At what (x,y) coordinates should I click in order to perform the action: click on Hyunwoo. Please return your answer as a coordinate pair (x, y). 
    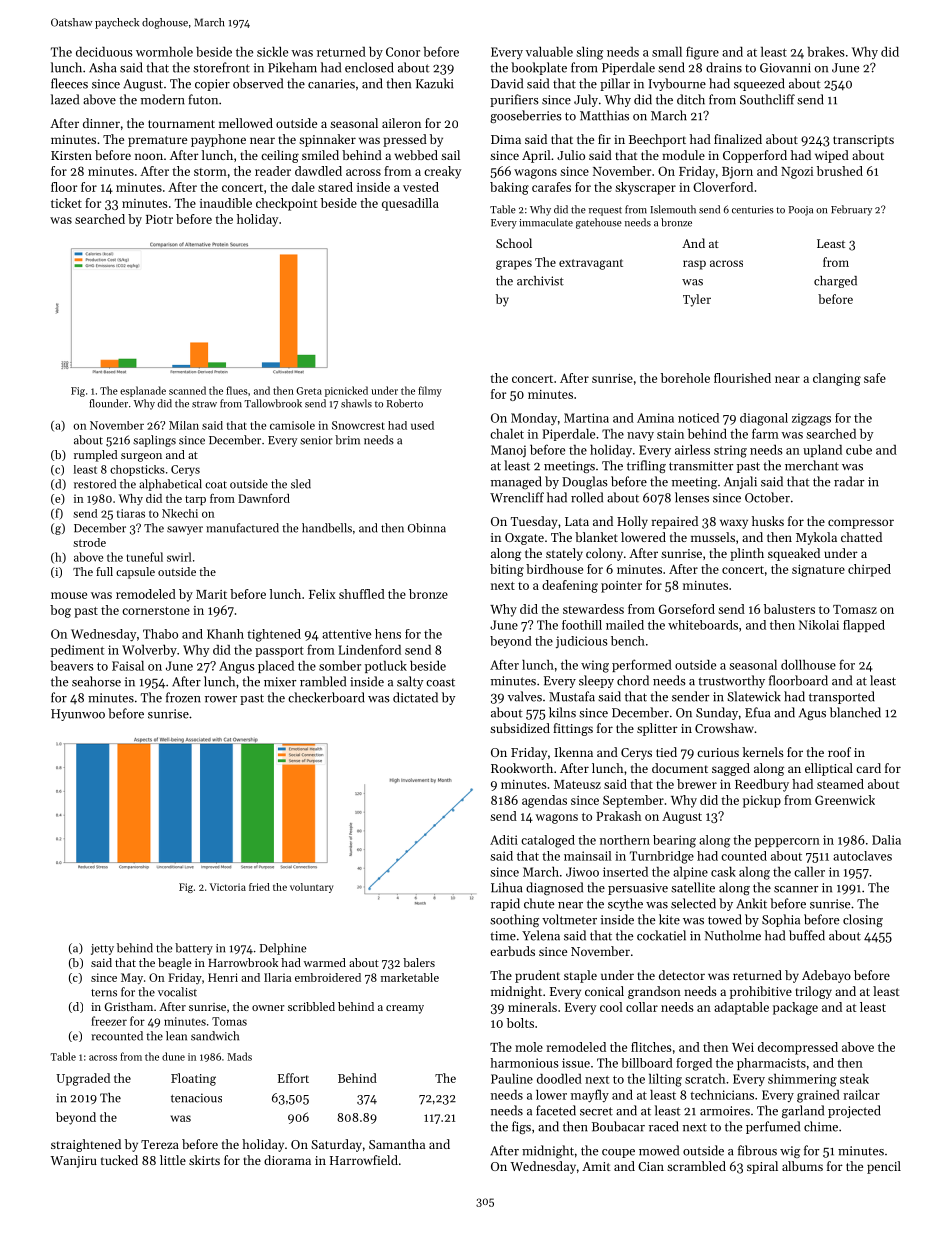
    Looking at the image, I should click on (78, 715).
